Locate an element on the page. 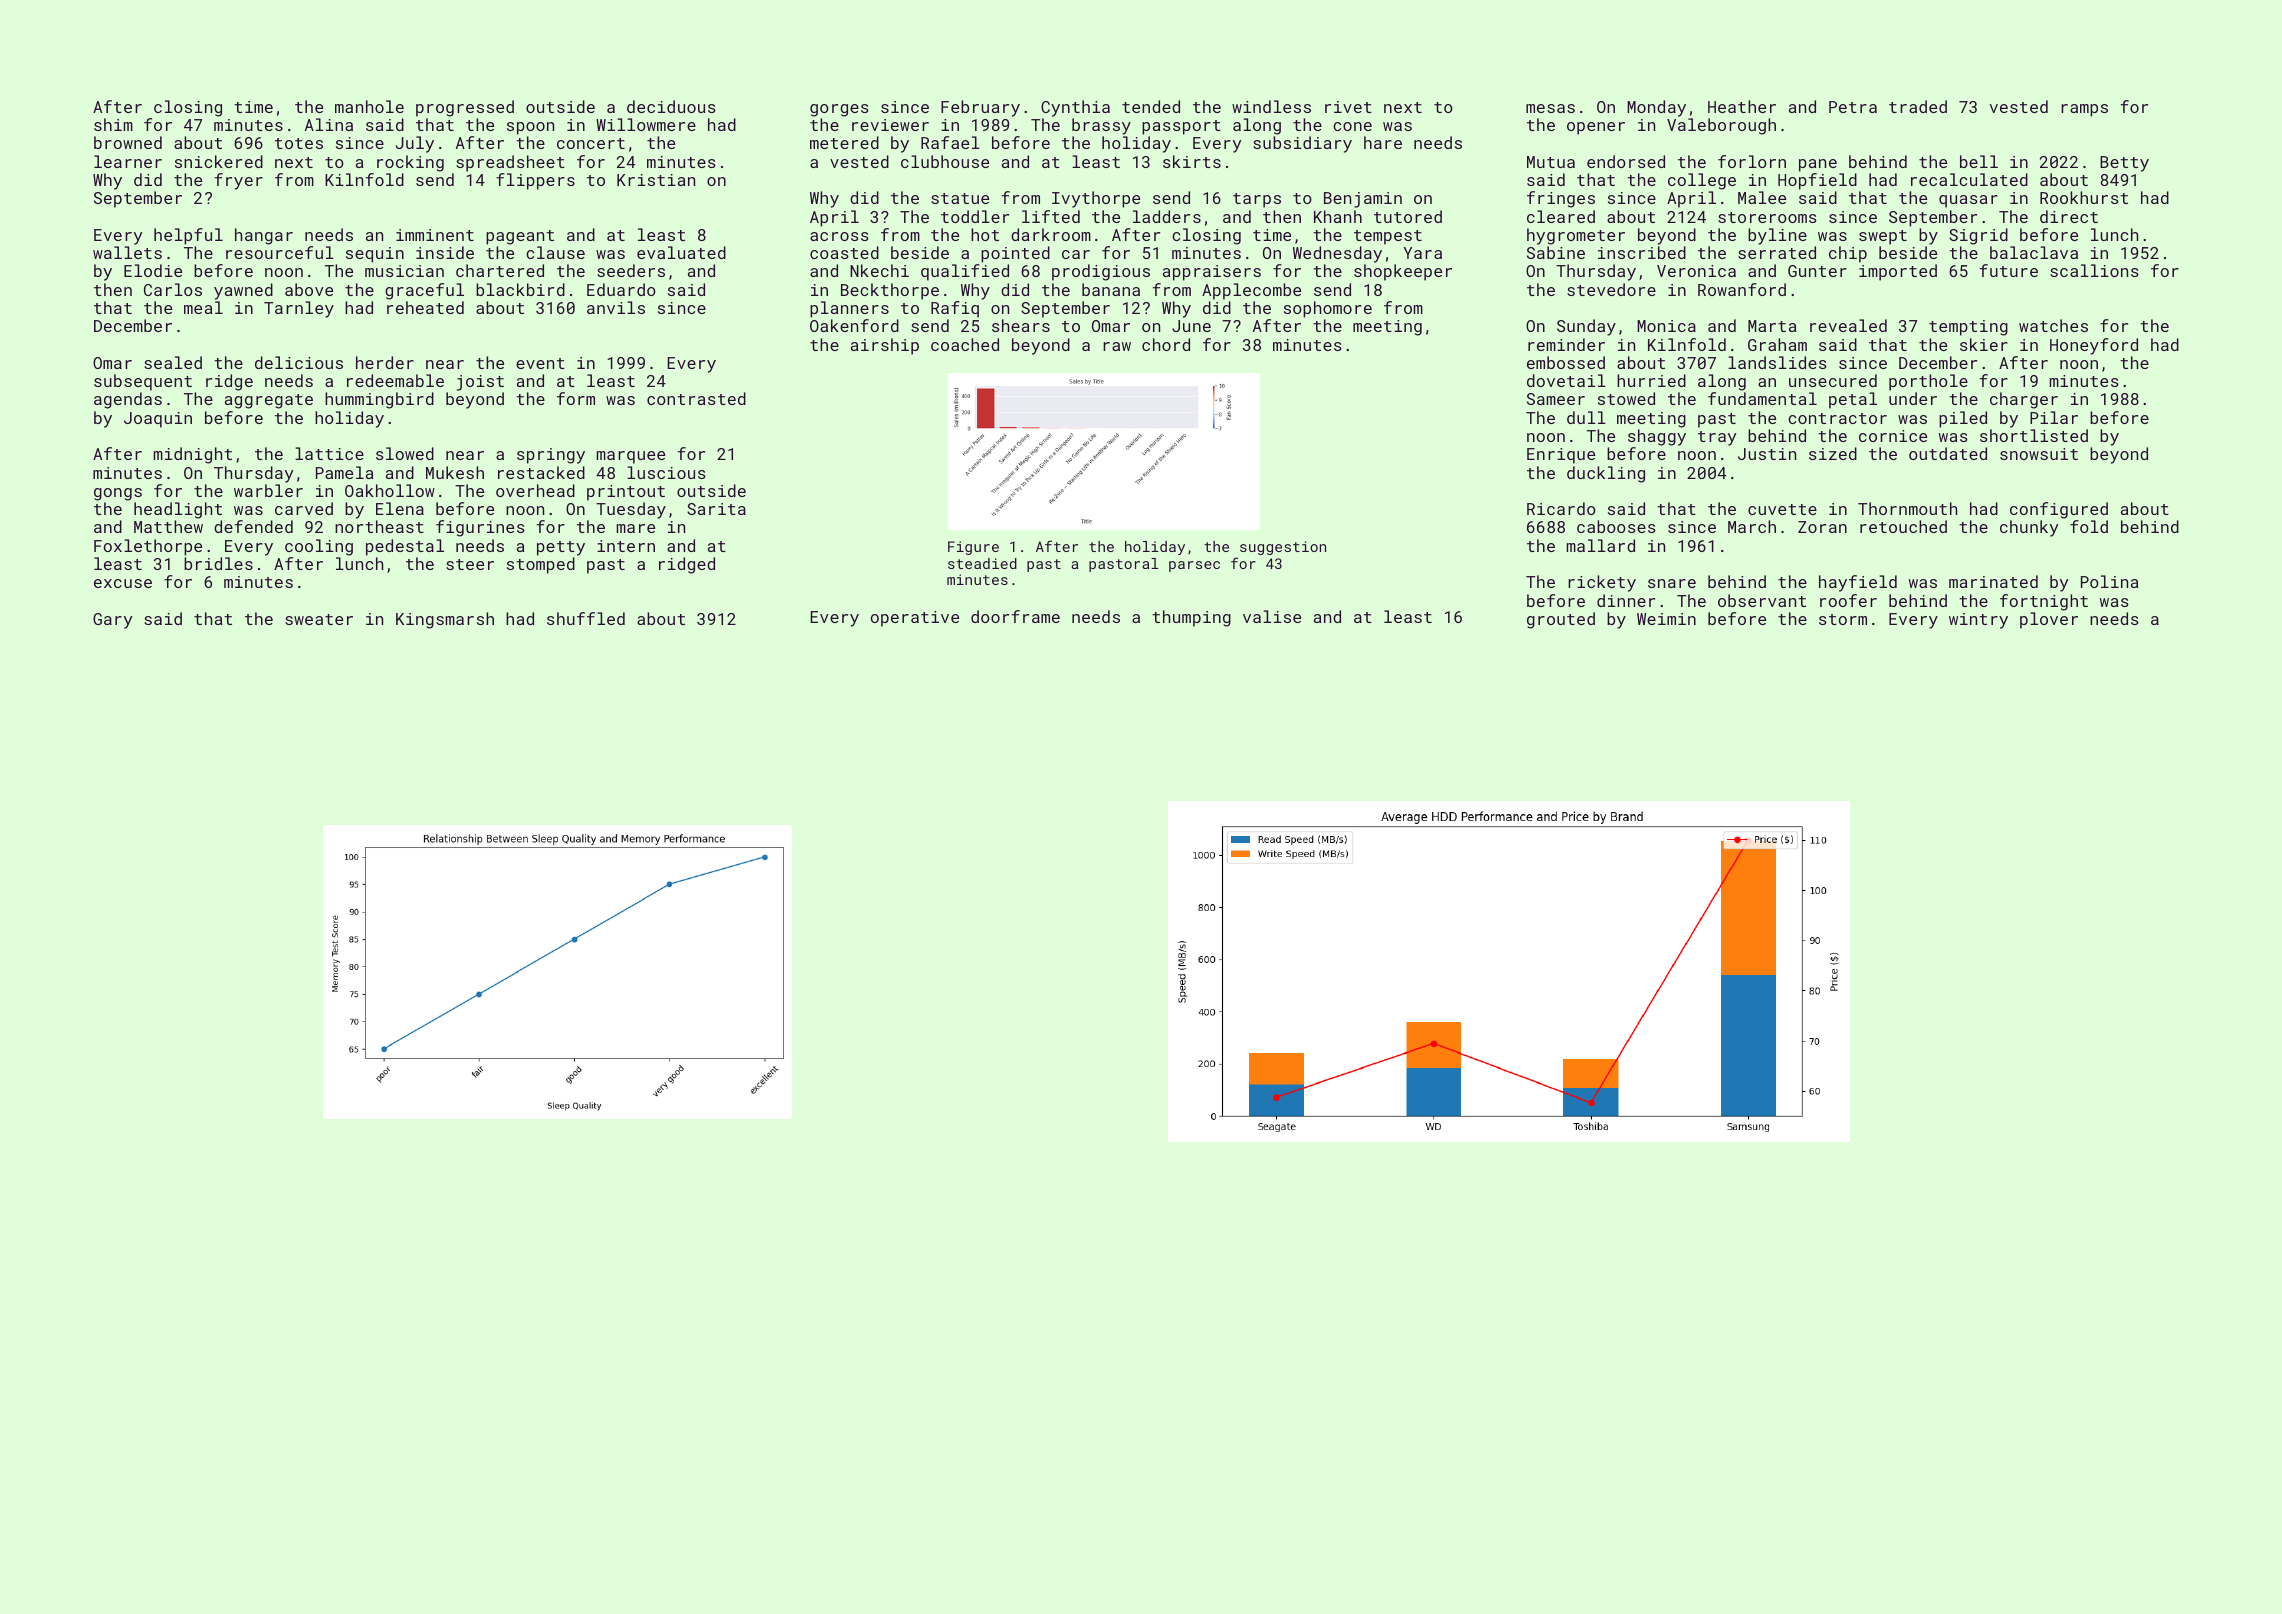  gongs is located at coordinates (118, 494).
